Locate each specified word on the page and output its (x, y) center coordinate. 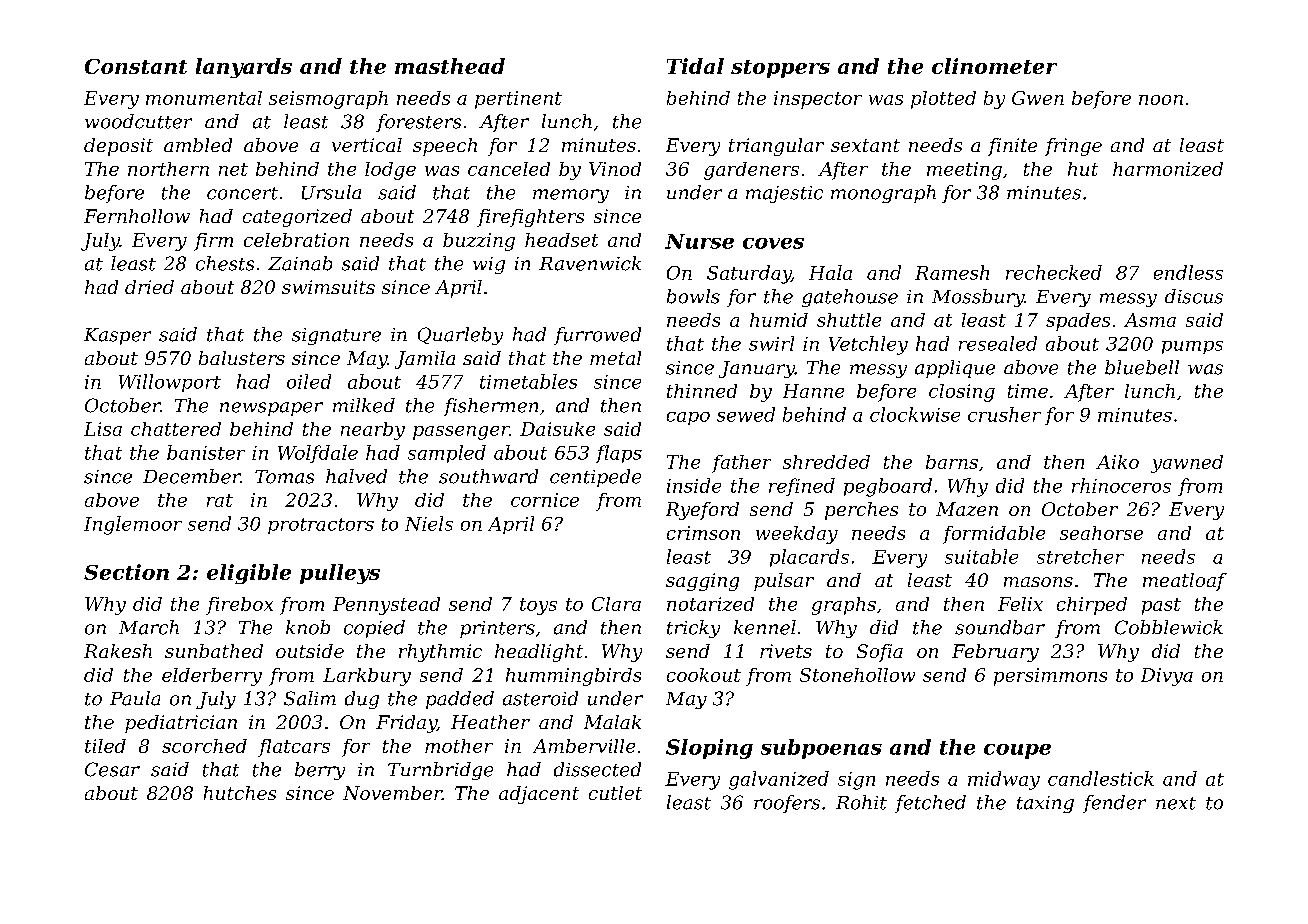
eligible (249, 574)
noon (1161, 100)
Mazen (967, 509)
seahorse (1101, 533)
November (392, 793)
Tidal (695, 66)
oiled (309, 381)
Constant (136, 66)
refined (802, 487)
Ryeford (702, 511)
